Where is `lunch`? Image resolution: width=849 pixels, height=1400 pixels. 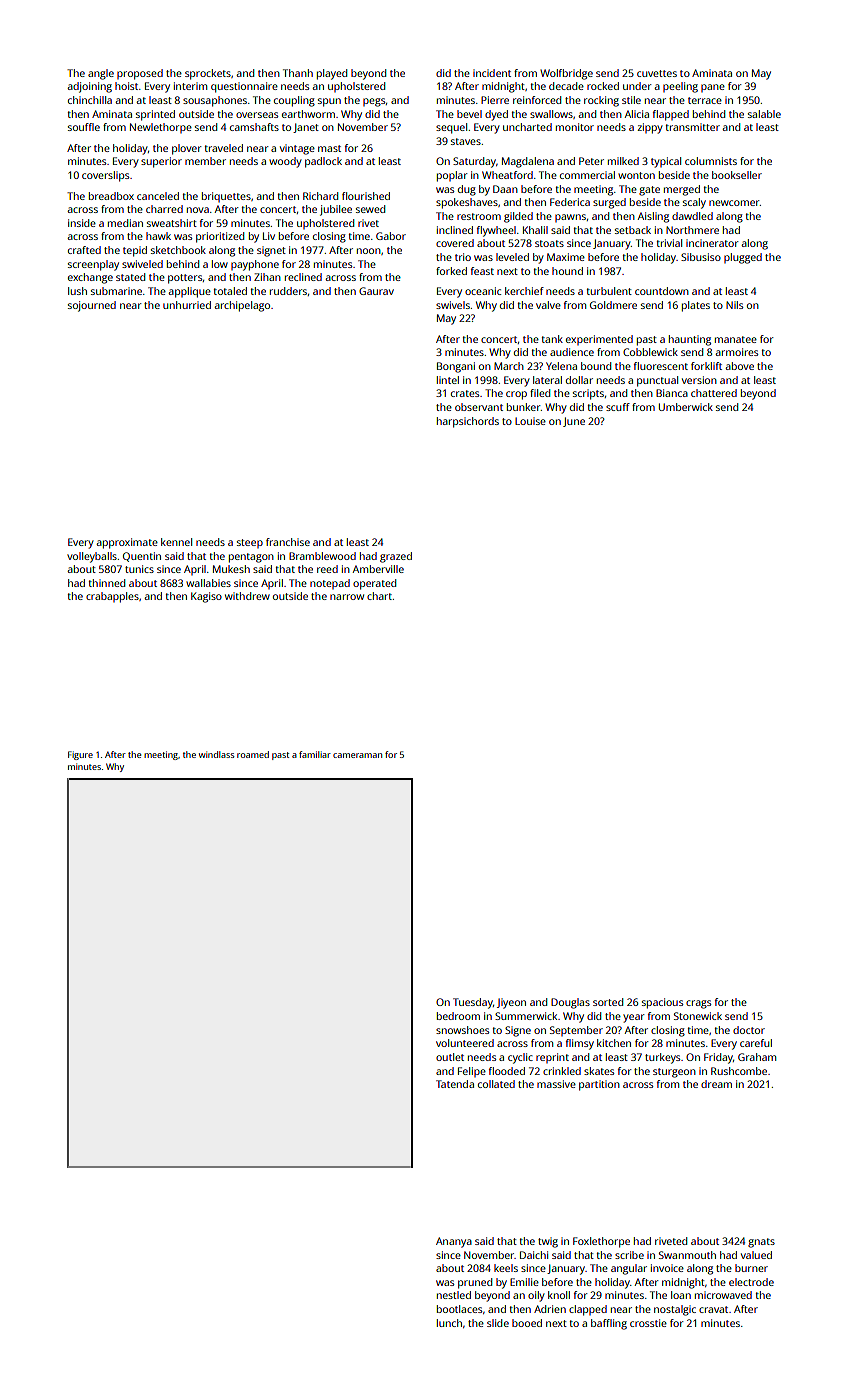
lunch is located at coordinates (449, 1323).
